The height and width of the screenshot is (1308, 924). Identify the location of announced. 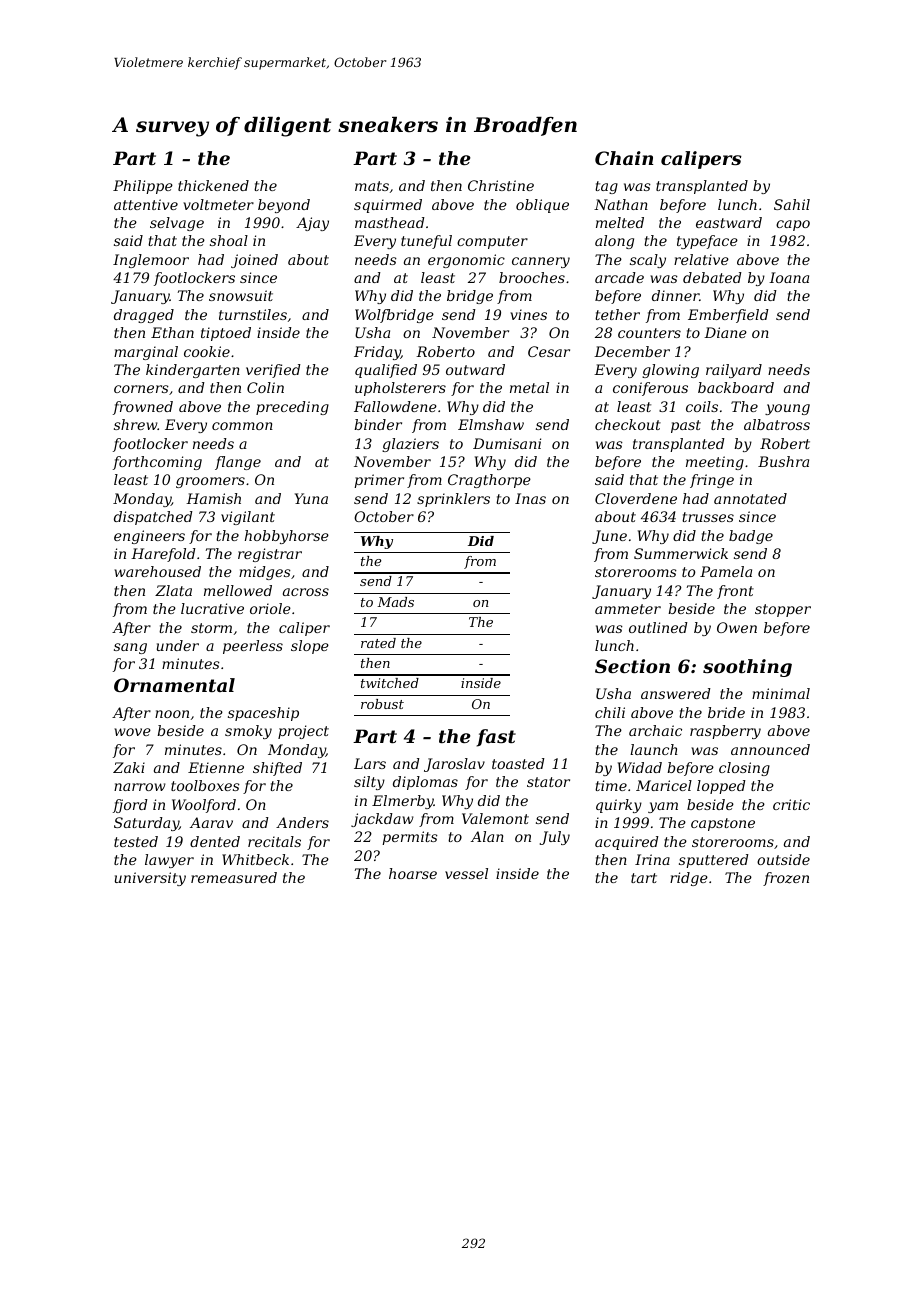
(770, 749).
